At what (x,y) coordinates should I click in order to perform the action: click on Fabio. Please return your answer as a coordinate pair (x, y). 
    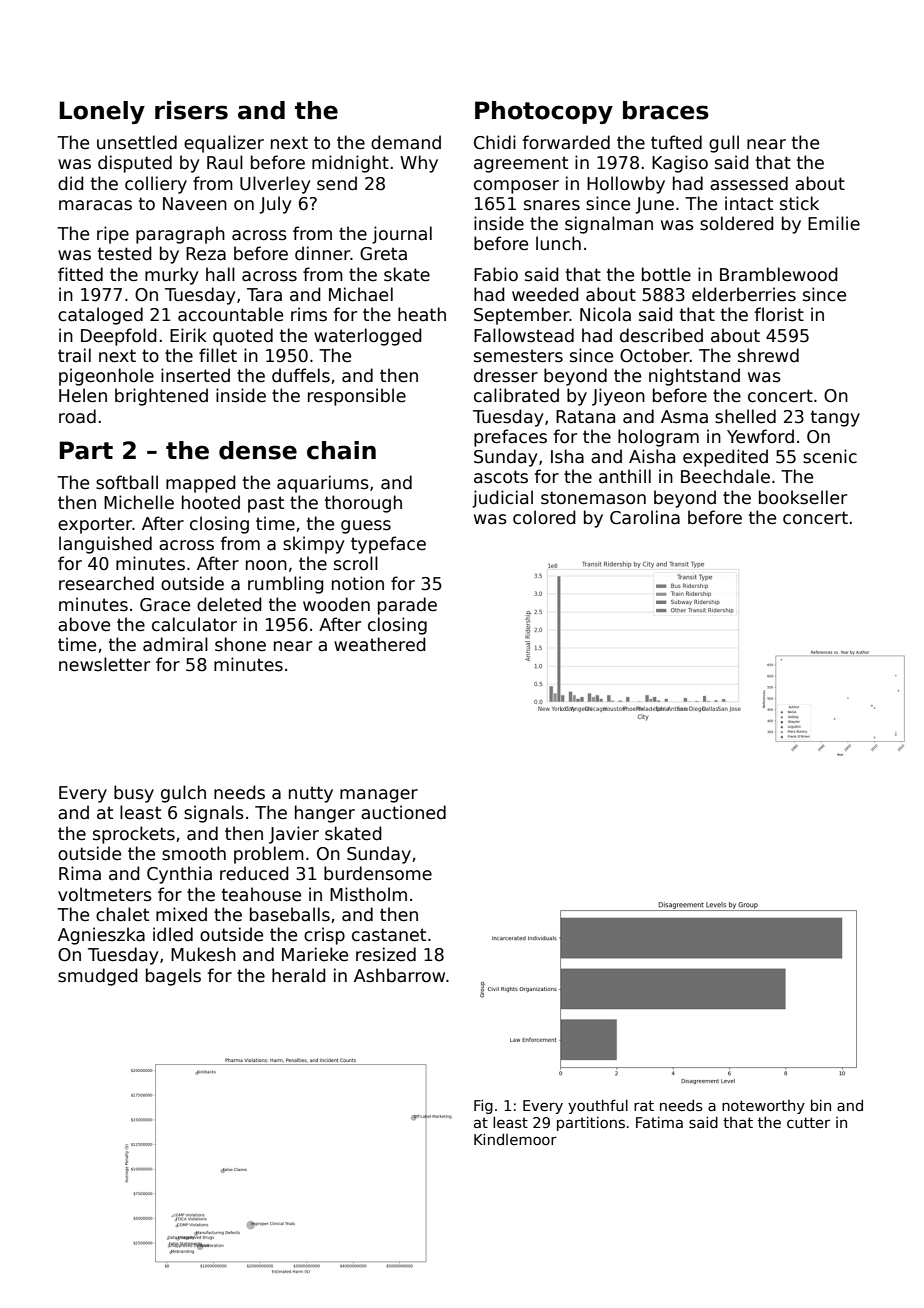
    Looking at the image, I should click on (496, 274).
